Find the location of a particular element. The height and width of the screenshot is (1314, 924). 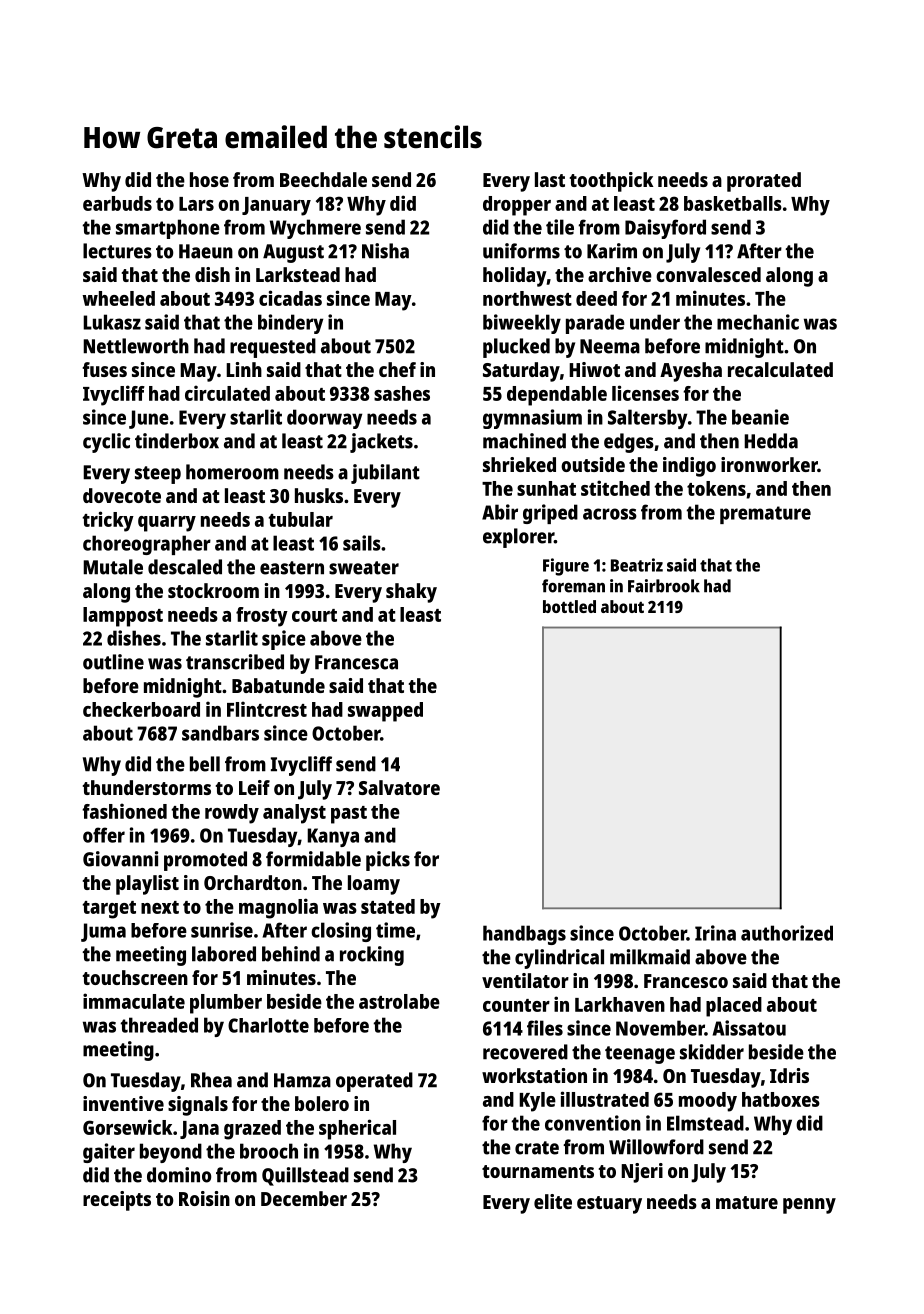

Francesco is located at coordinates (686, 981).
